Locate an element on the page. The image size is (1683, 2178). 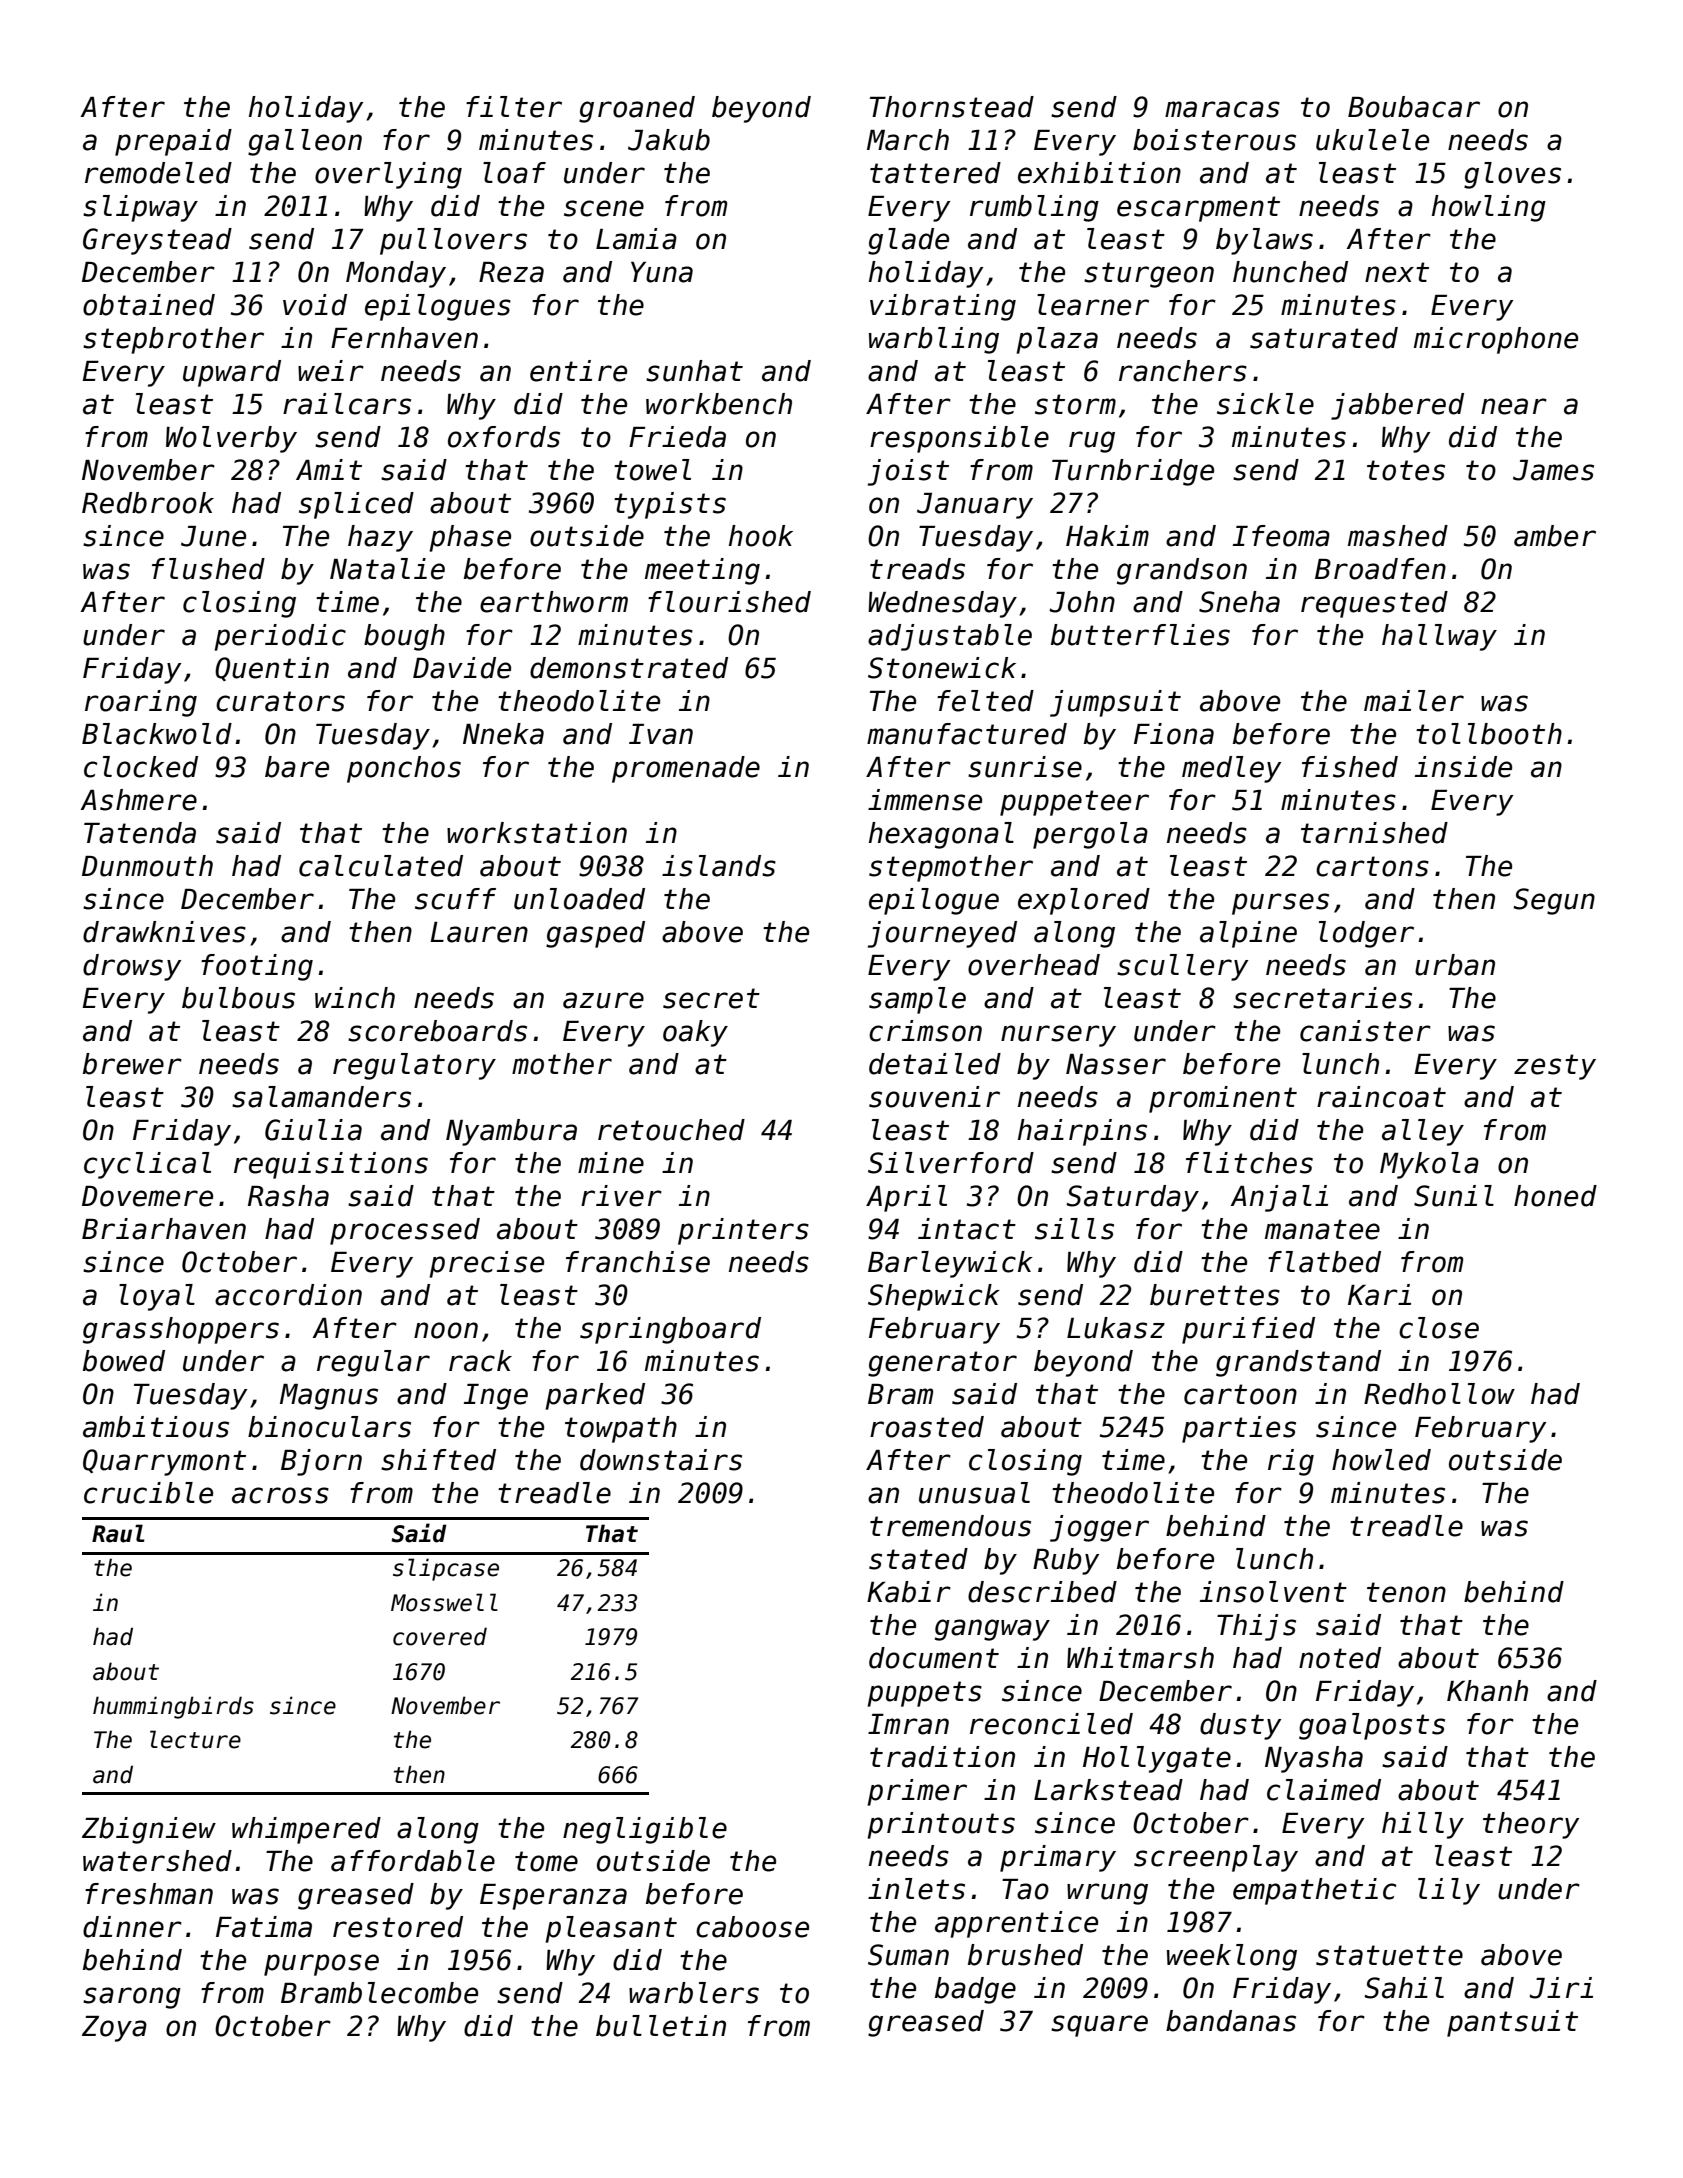
next is located at coordinates (1397, 272).
